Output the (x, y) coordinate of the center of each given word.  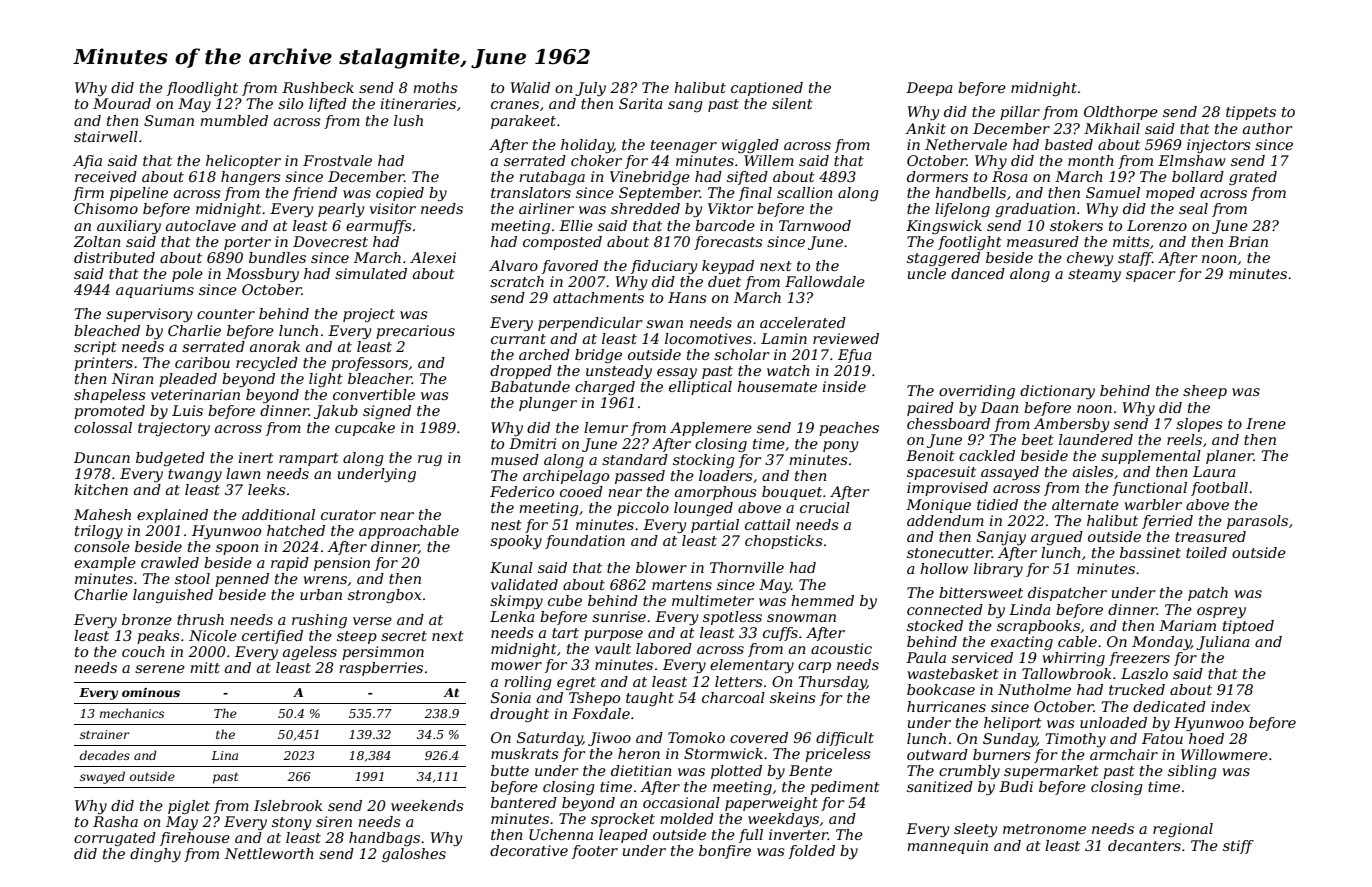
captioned (767, 89)
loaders (726, 475)
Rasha (115, 821)
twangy (195, 475)
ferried (1167, 522)
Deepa (929, 89)
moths (435, 87)
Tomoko (696, 737)
